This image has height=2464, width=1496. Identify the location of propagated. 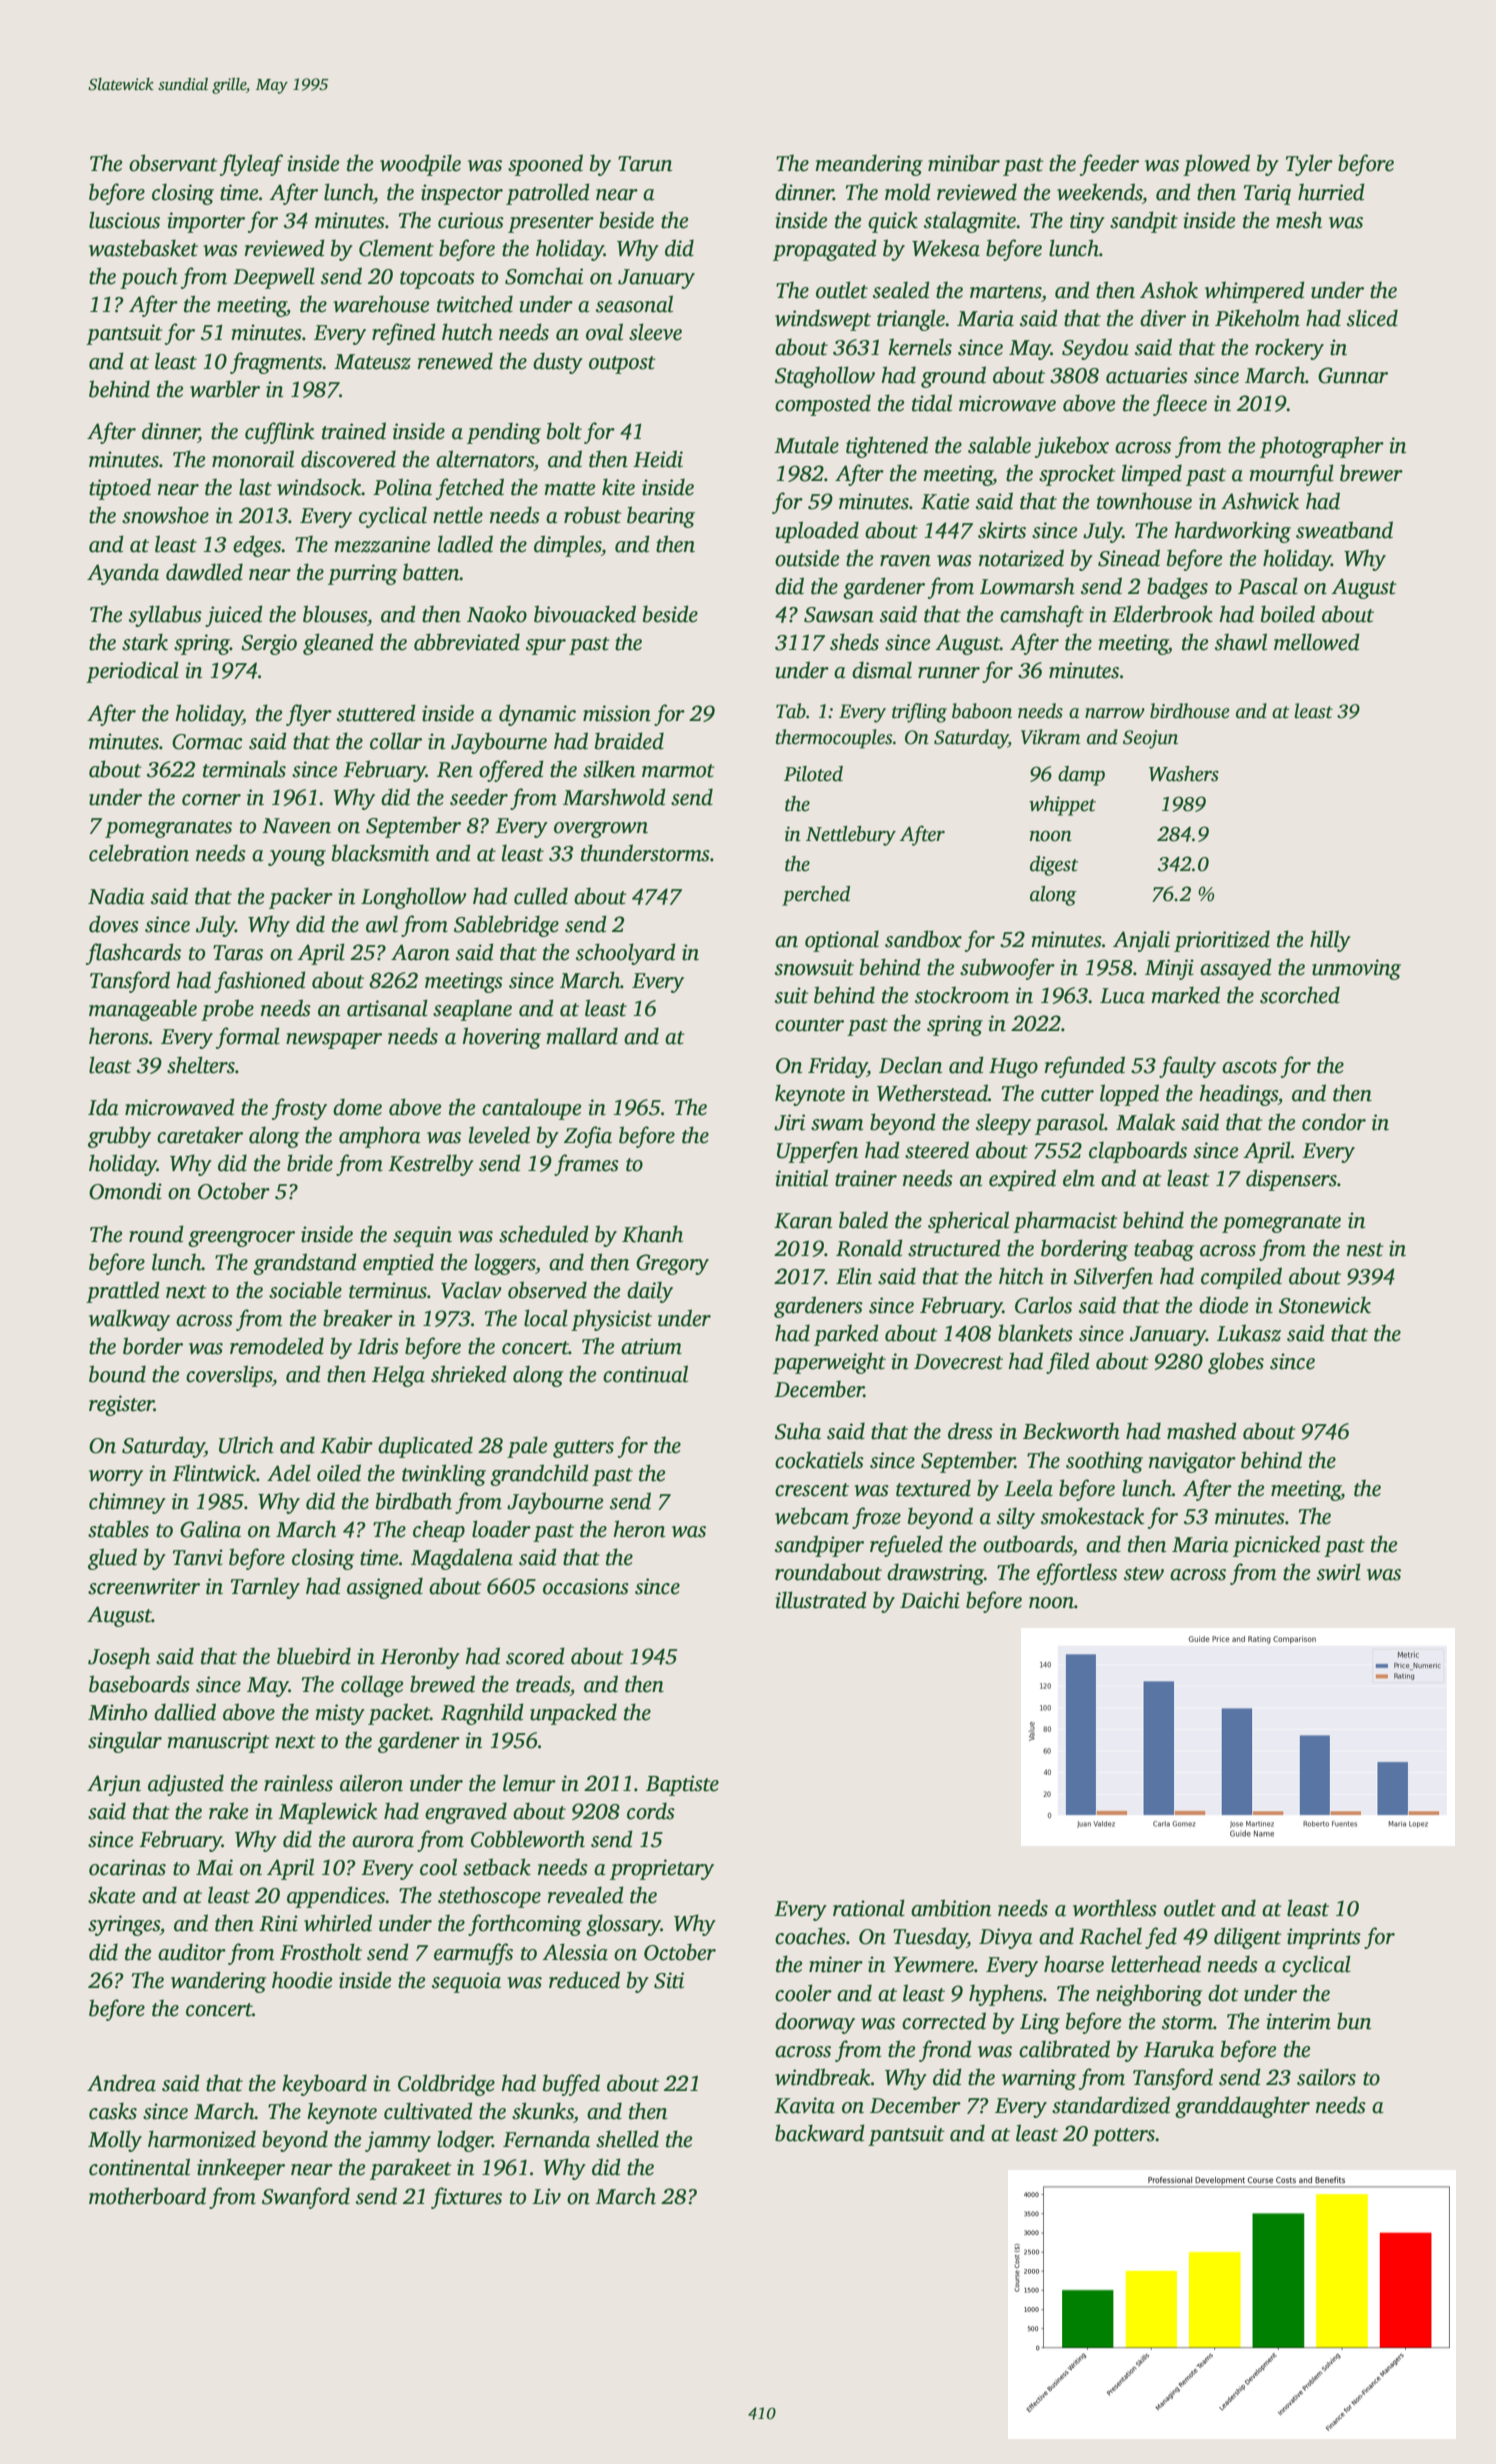
(825, 250).
